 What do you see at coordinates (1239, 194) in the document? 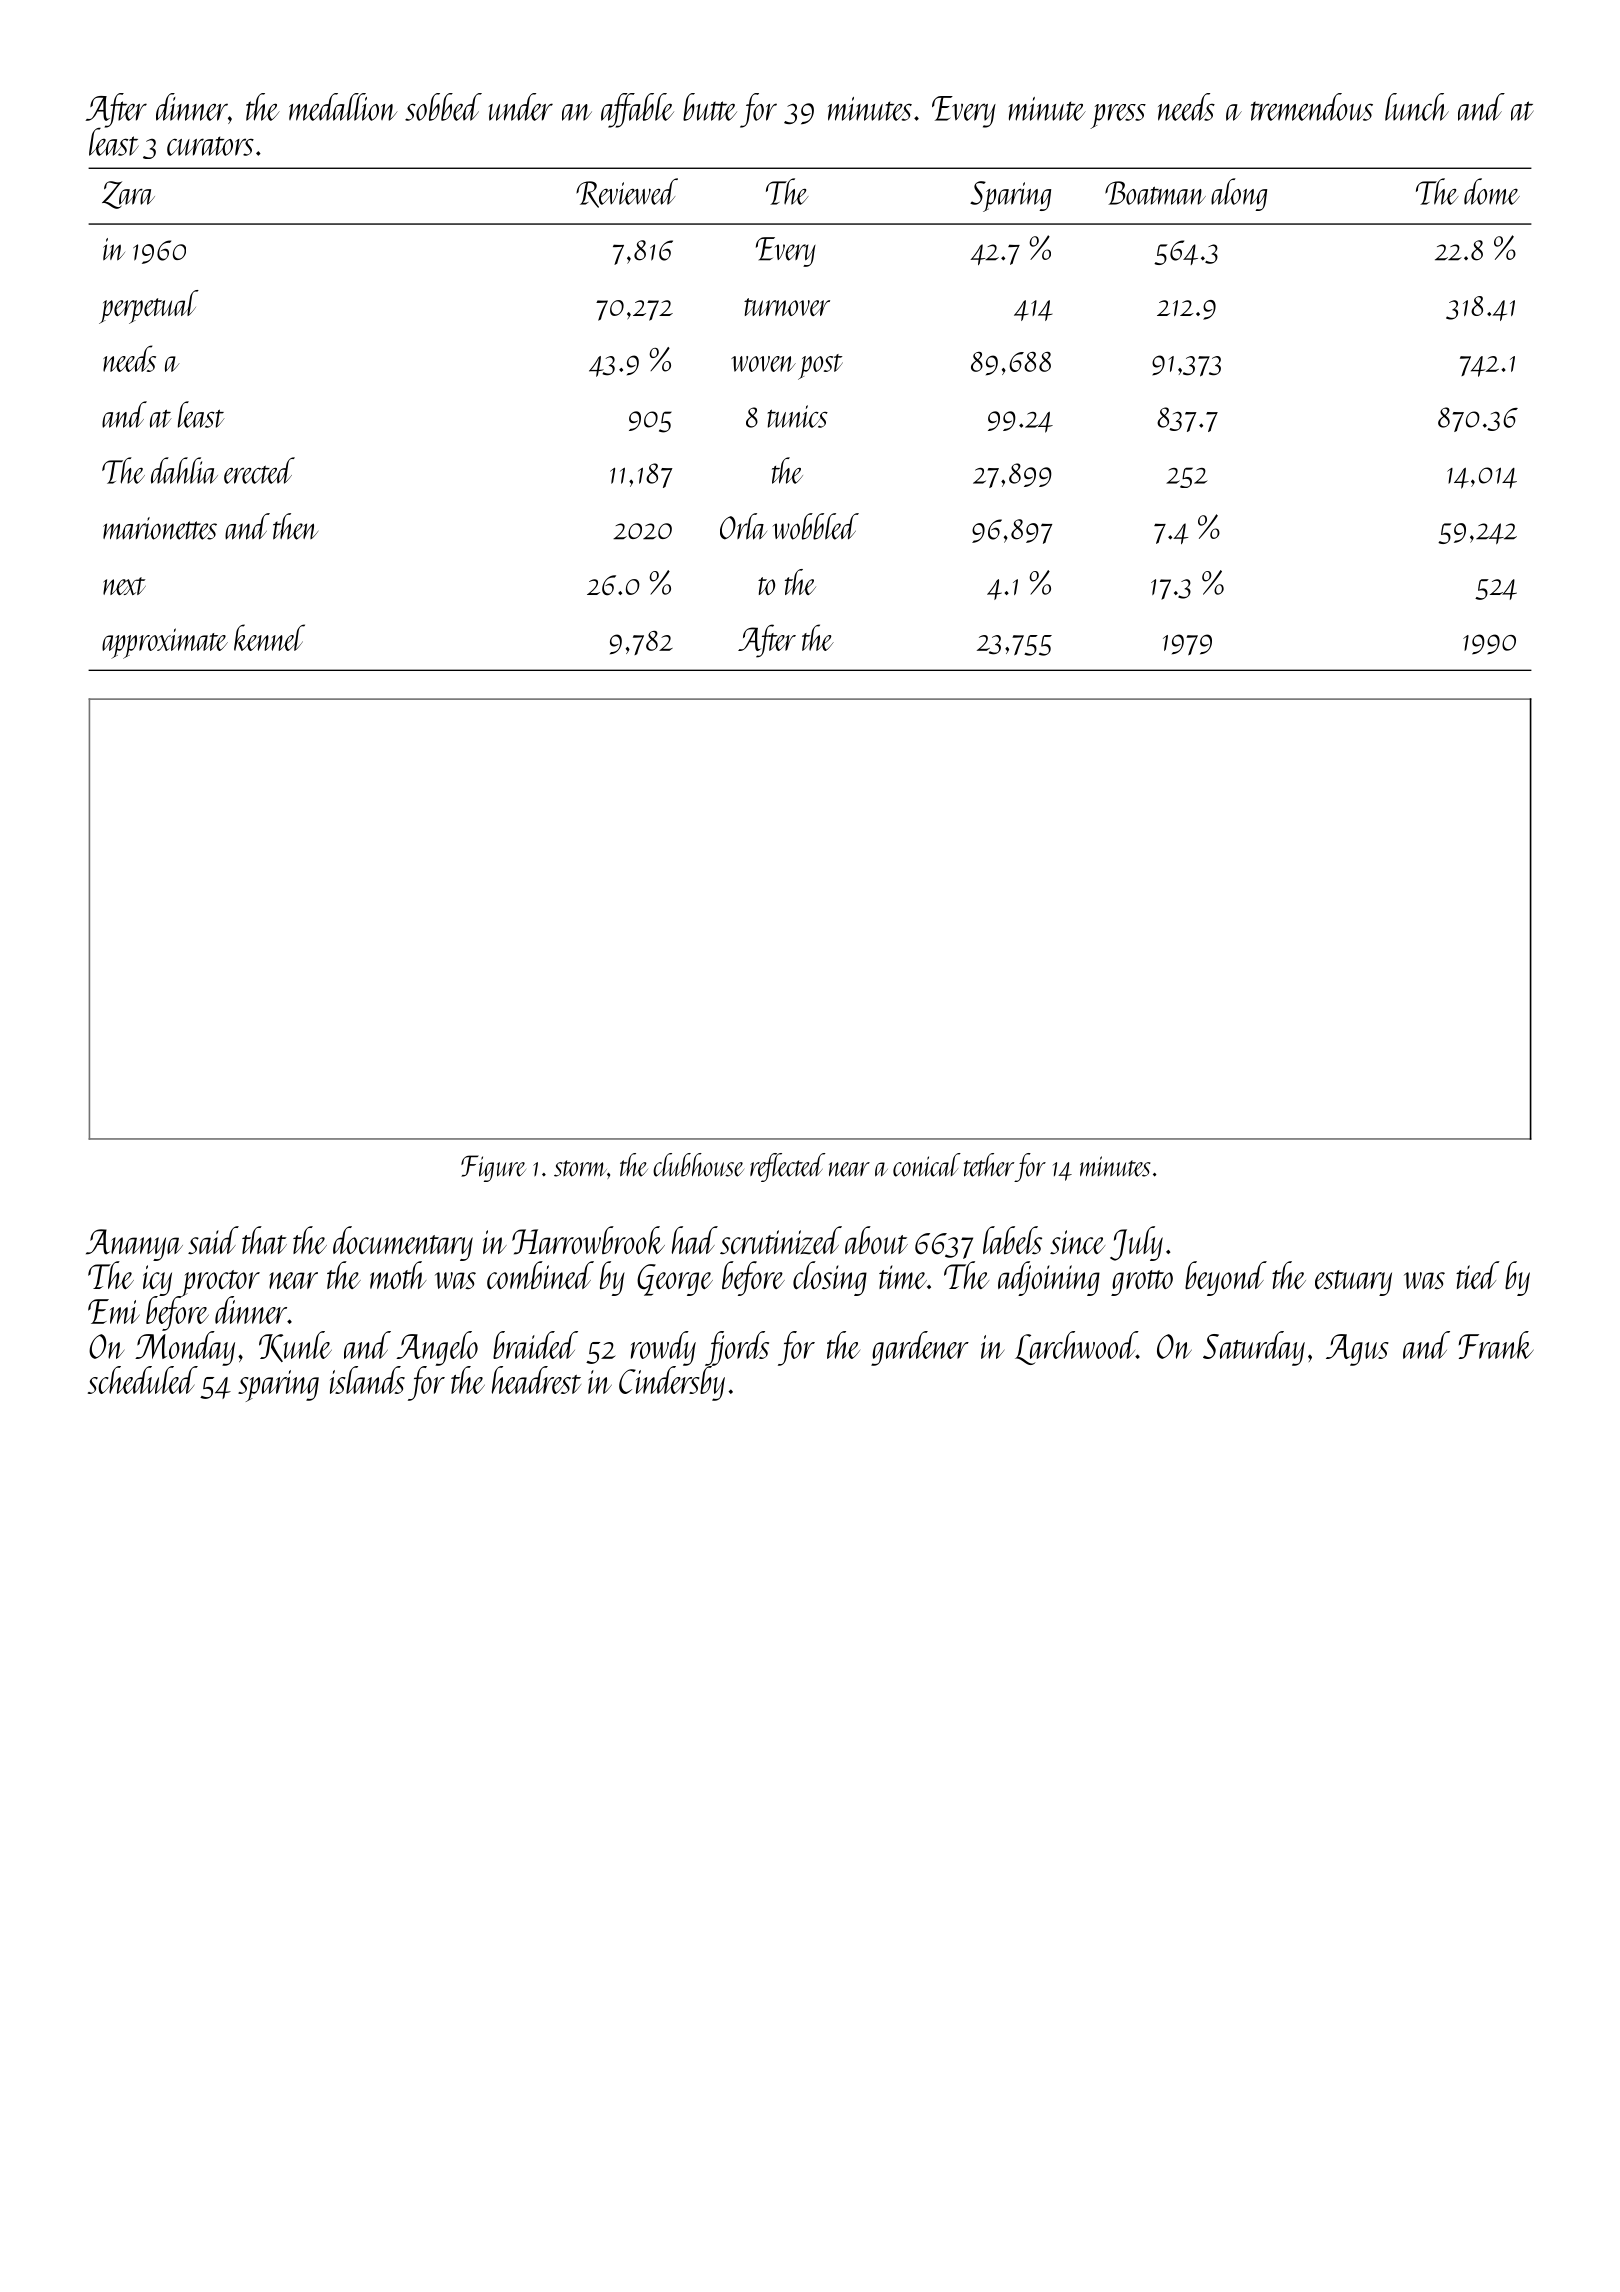
I see `along` at bounding box center [1239, 194].
